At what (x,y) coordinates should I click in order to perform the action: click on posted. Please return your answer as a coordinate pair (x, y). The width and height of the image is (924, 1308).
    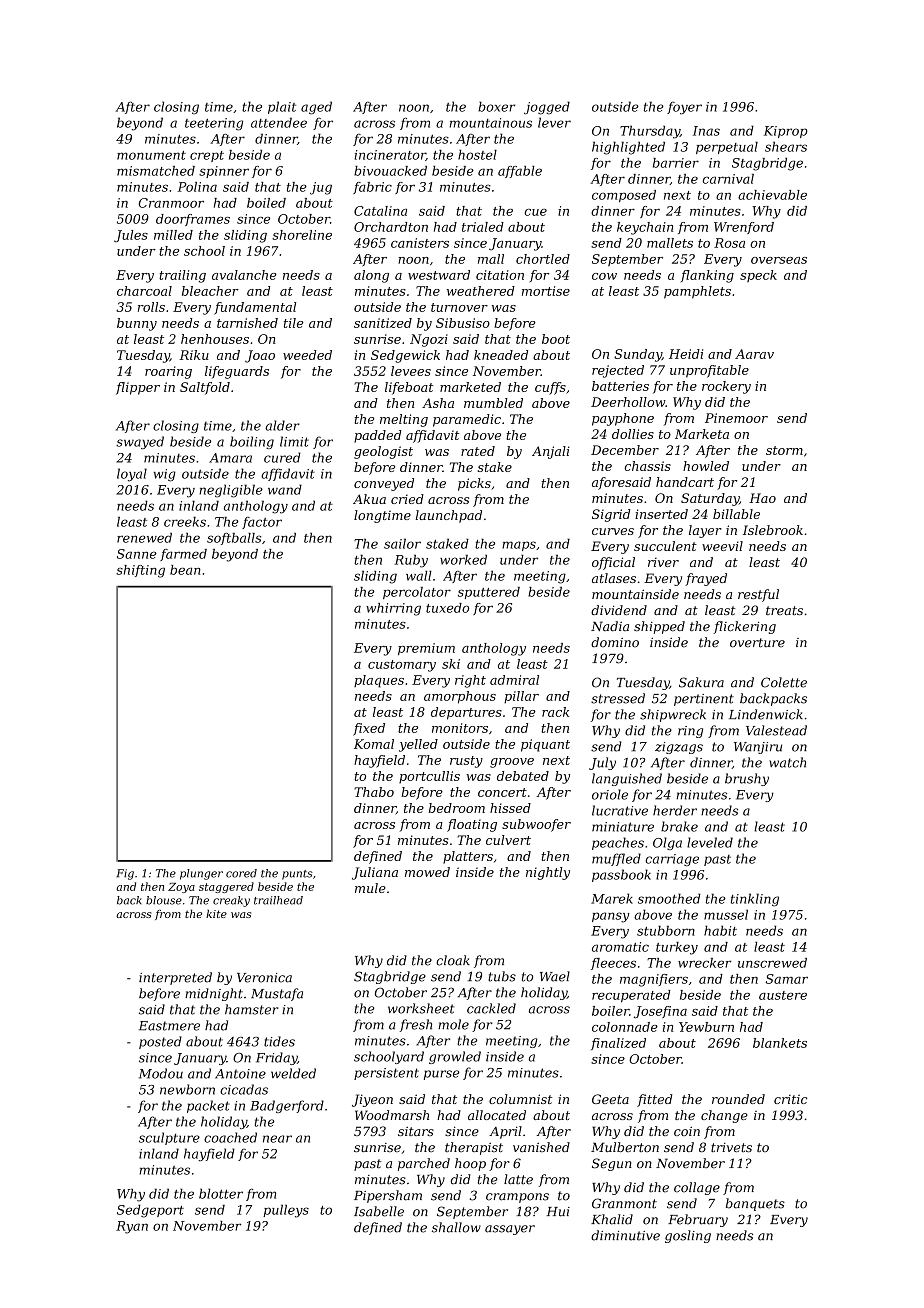
    Looking at the image, I should click on (160, 1042).
